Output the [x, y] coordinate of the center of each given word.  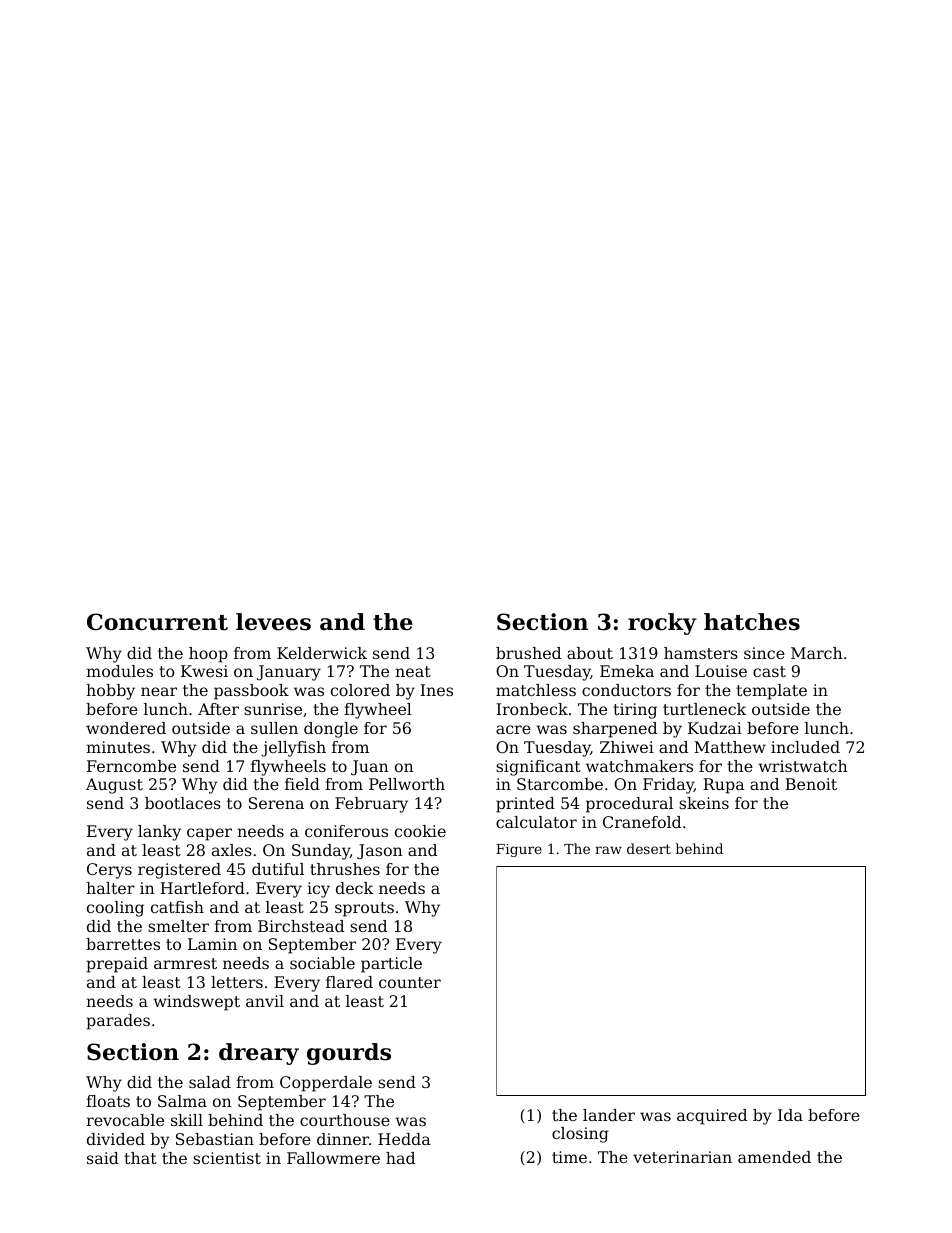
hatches [752, 622]
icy [318, 890]
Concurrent [157, 622]
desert [649, 848]
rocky [662, 624]
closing [580, 1135]
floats [108, 1101]
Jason [380, 852]
